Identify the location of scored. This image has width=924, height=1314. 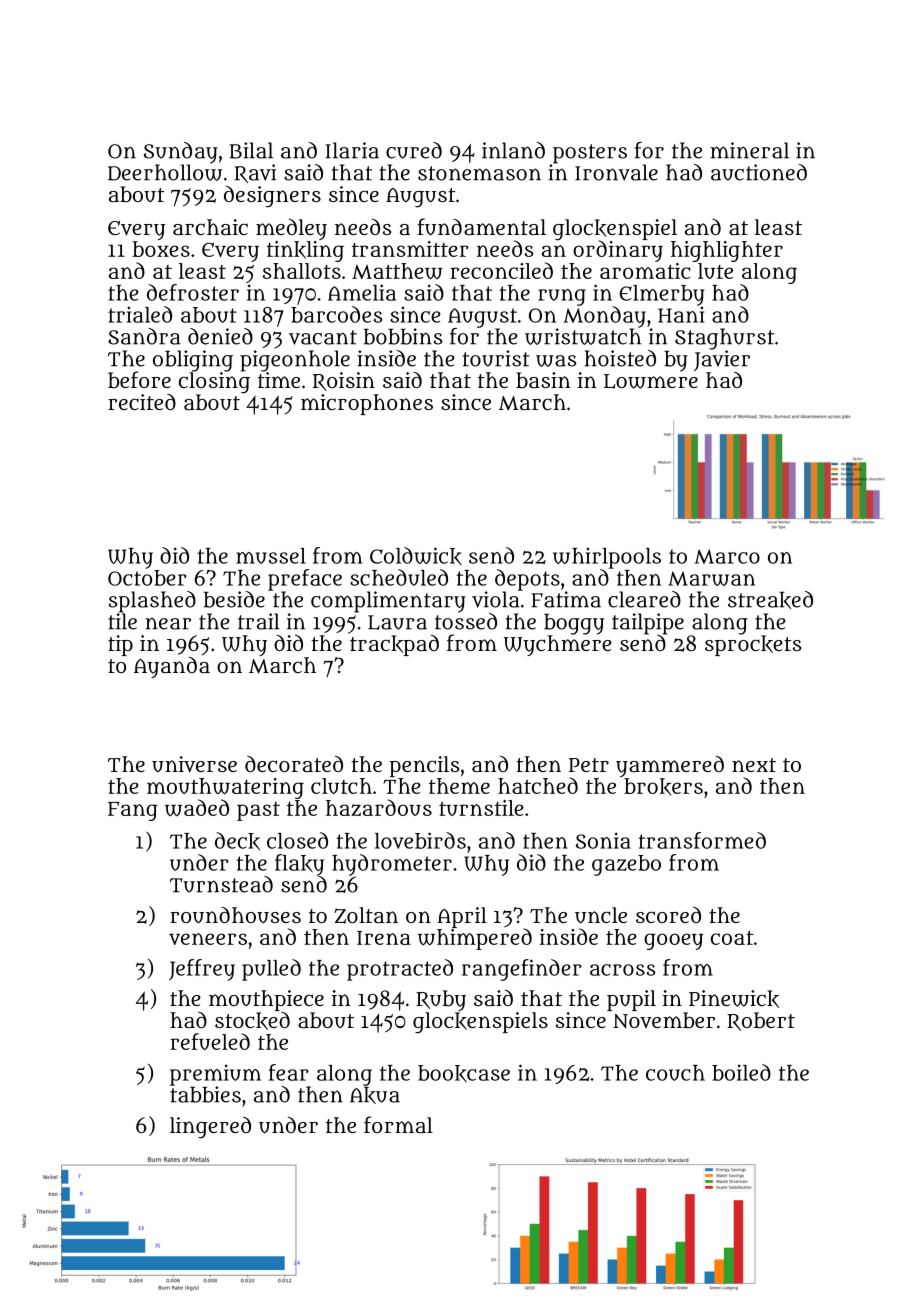
(668, 915).
